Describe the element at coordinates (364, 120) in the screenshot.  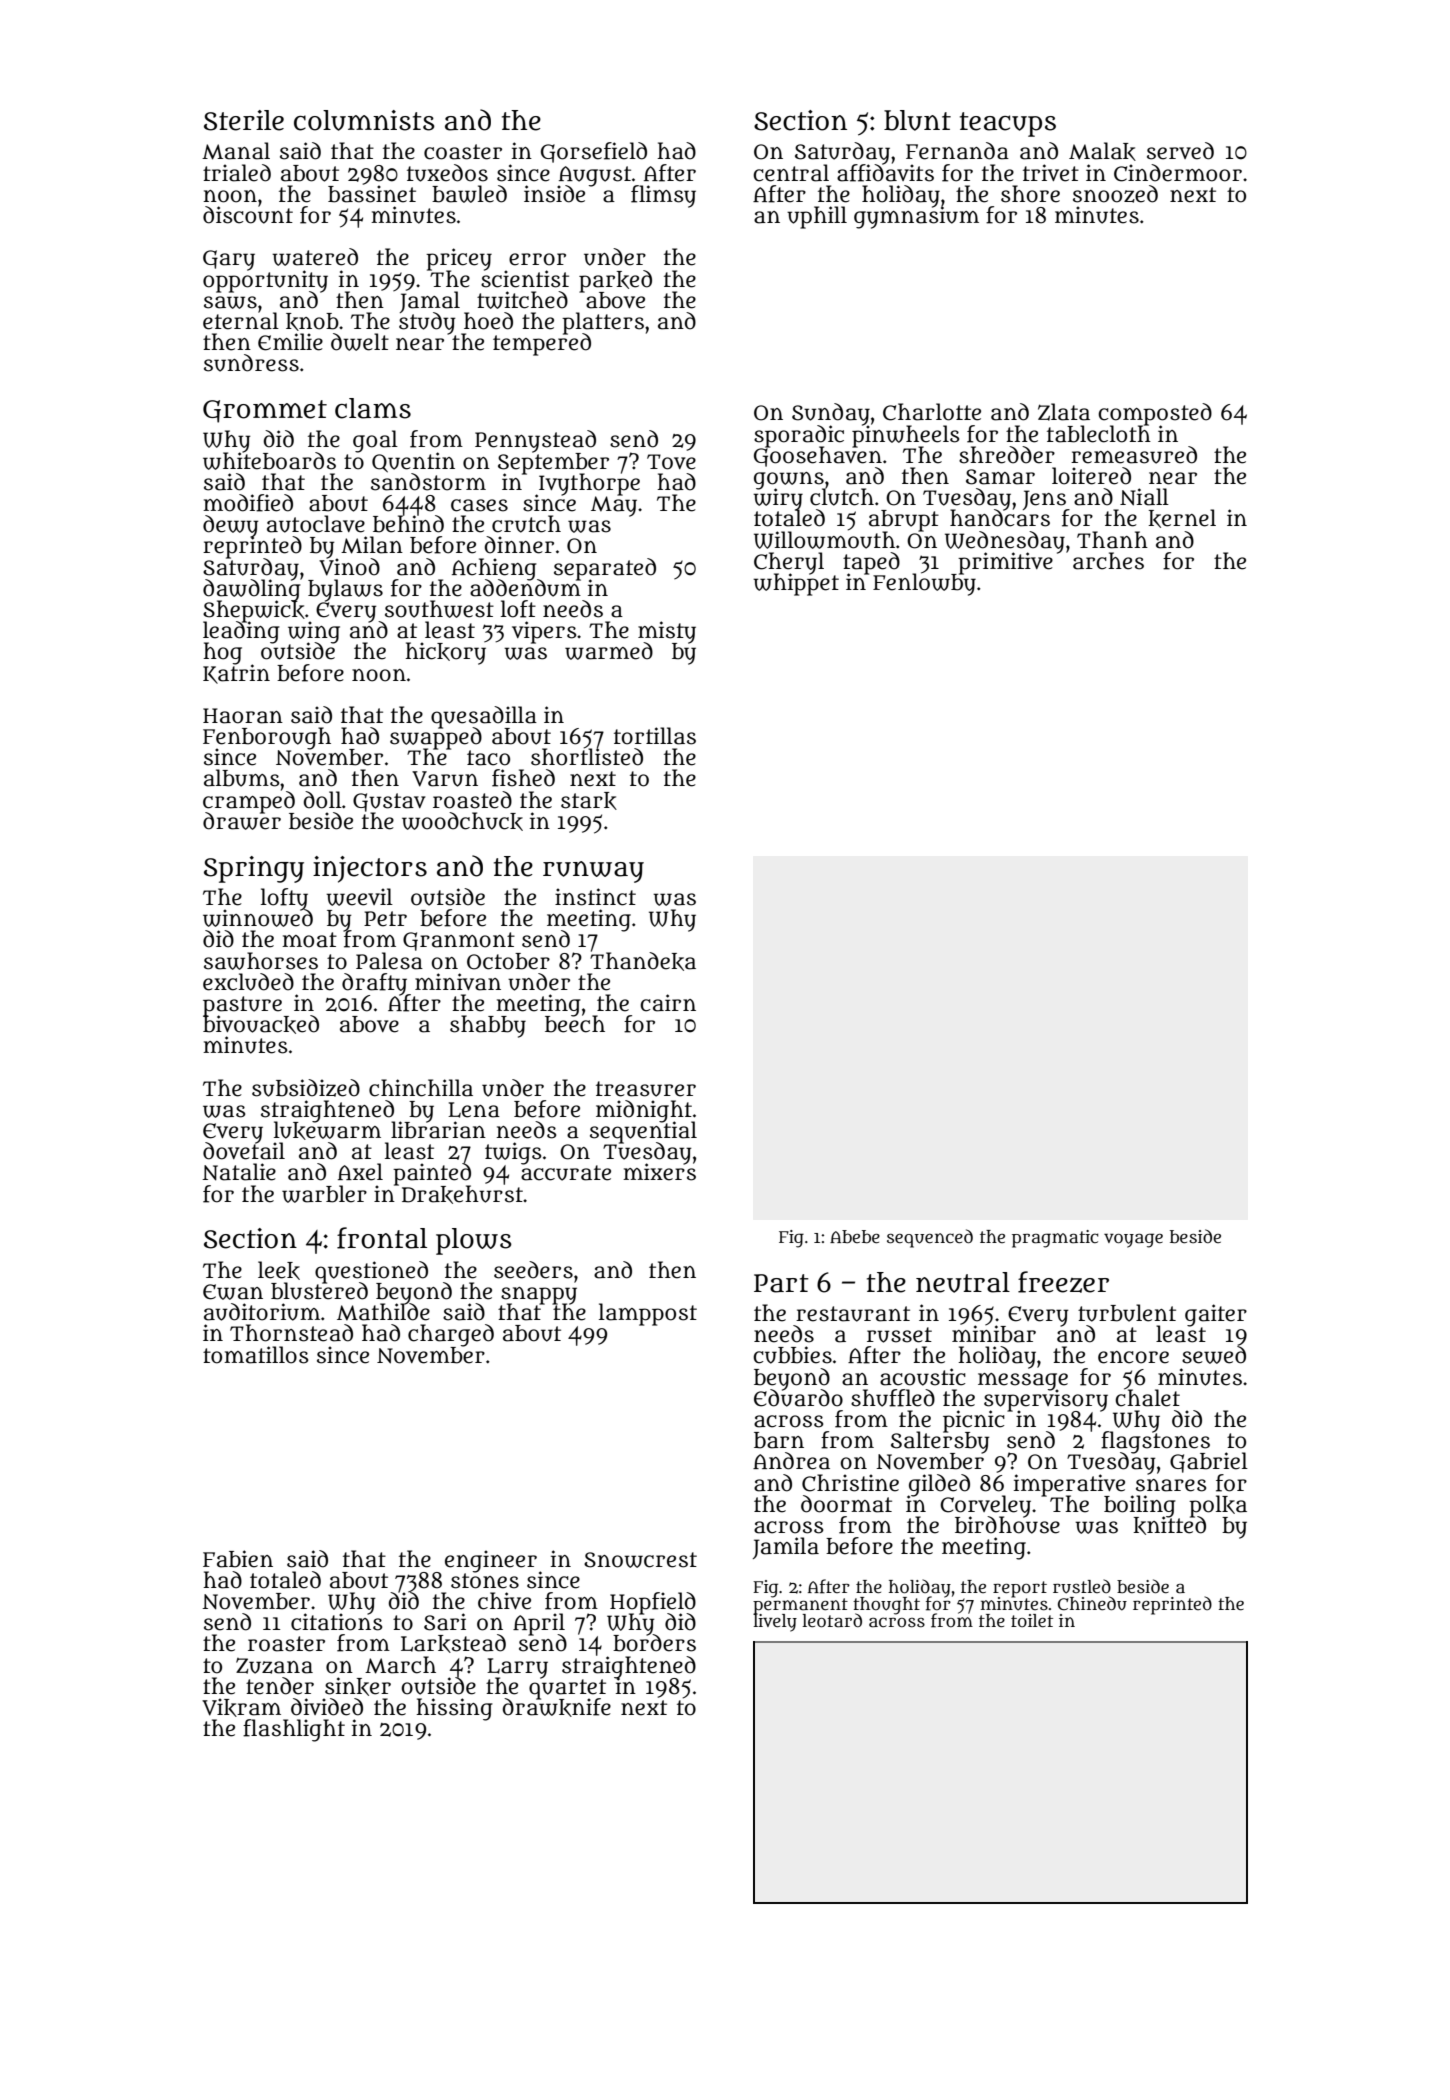
I see `columnists` at that location.
